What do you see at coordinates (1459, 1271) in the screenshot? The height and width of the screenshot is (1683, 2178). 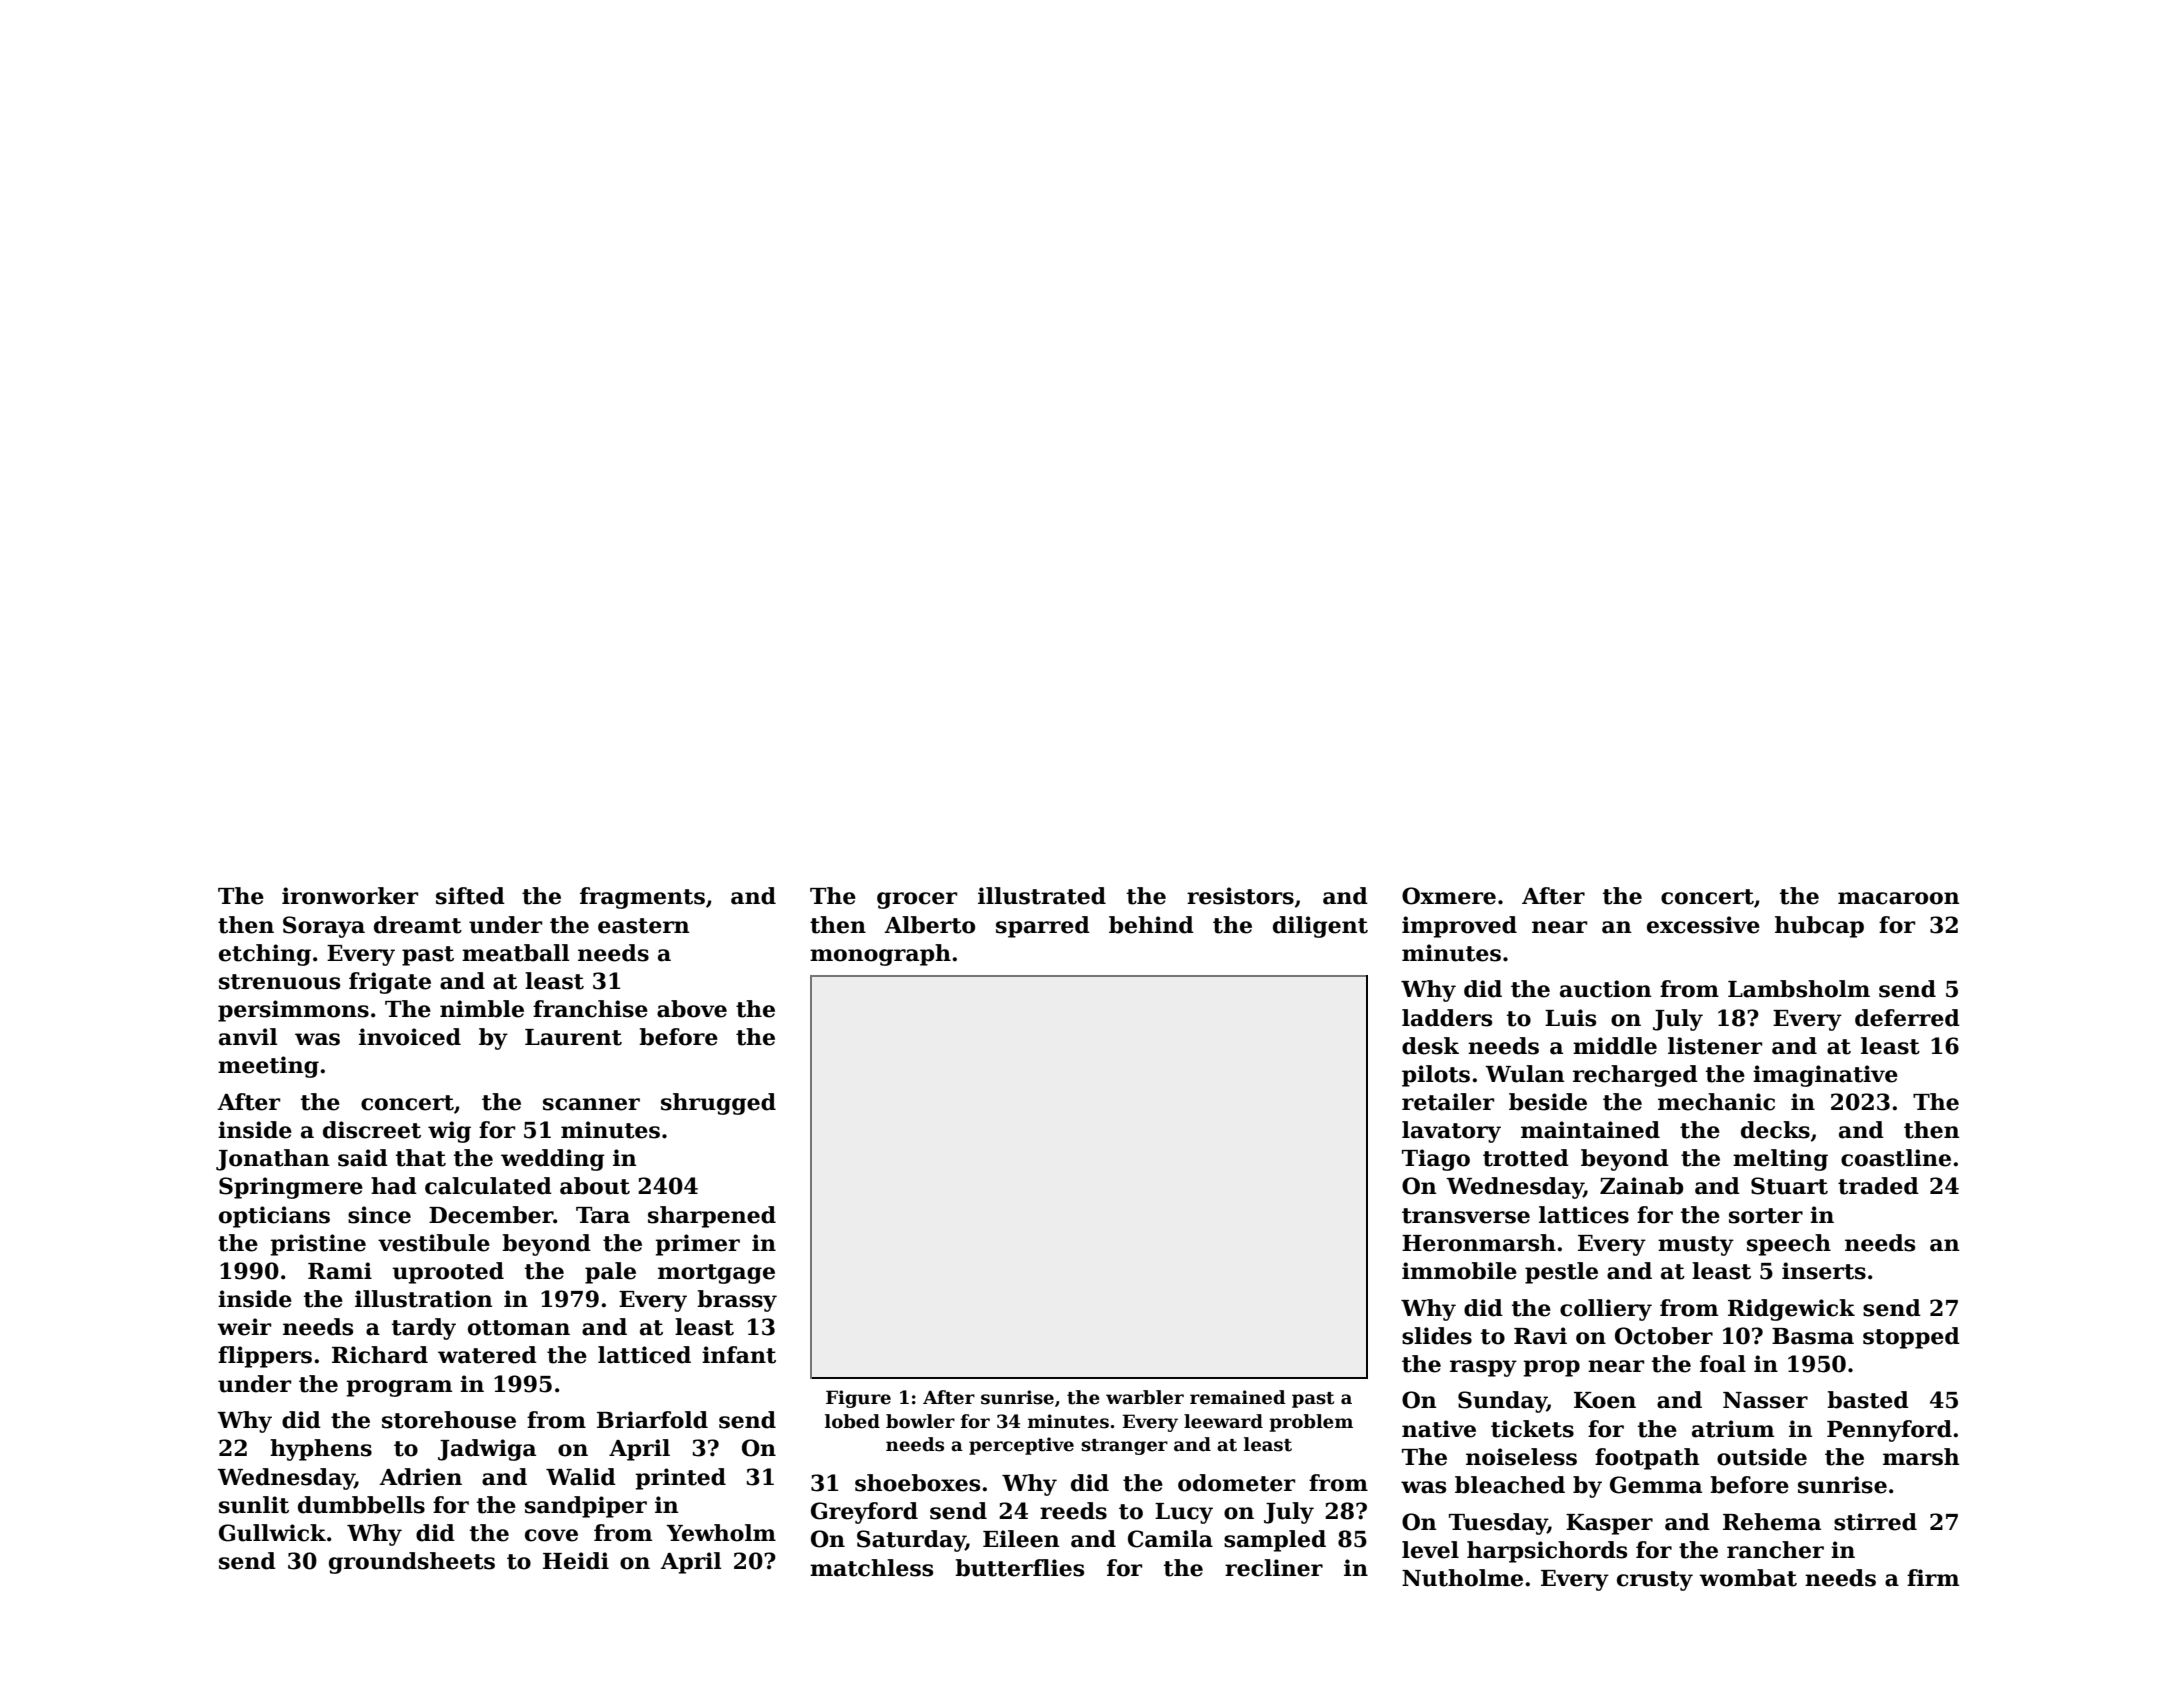 I see `immobile` at bounding box center [1459, 1271].
